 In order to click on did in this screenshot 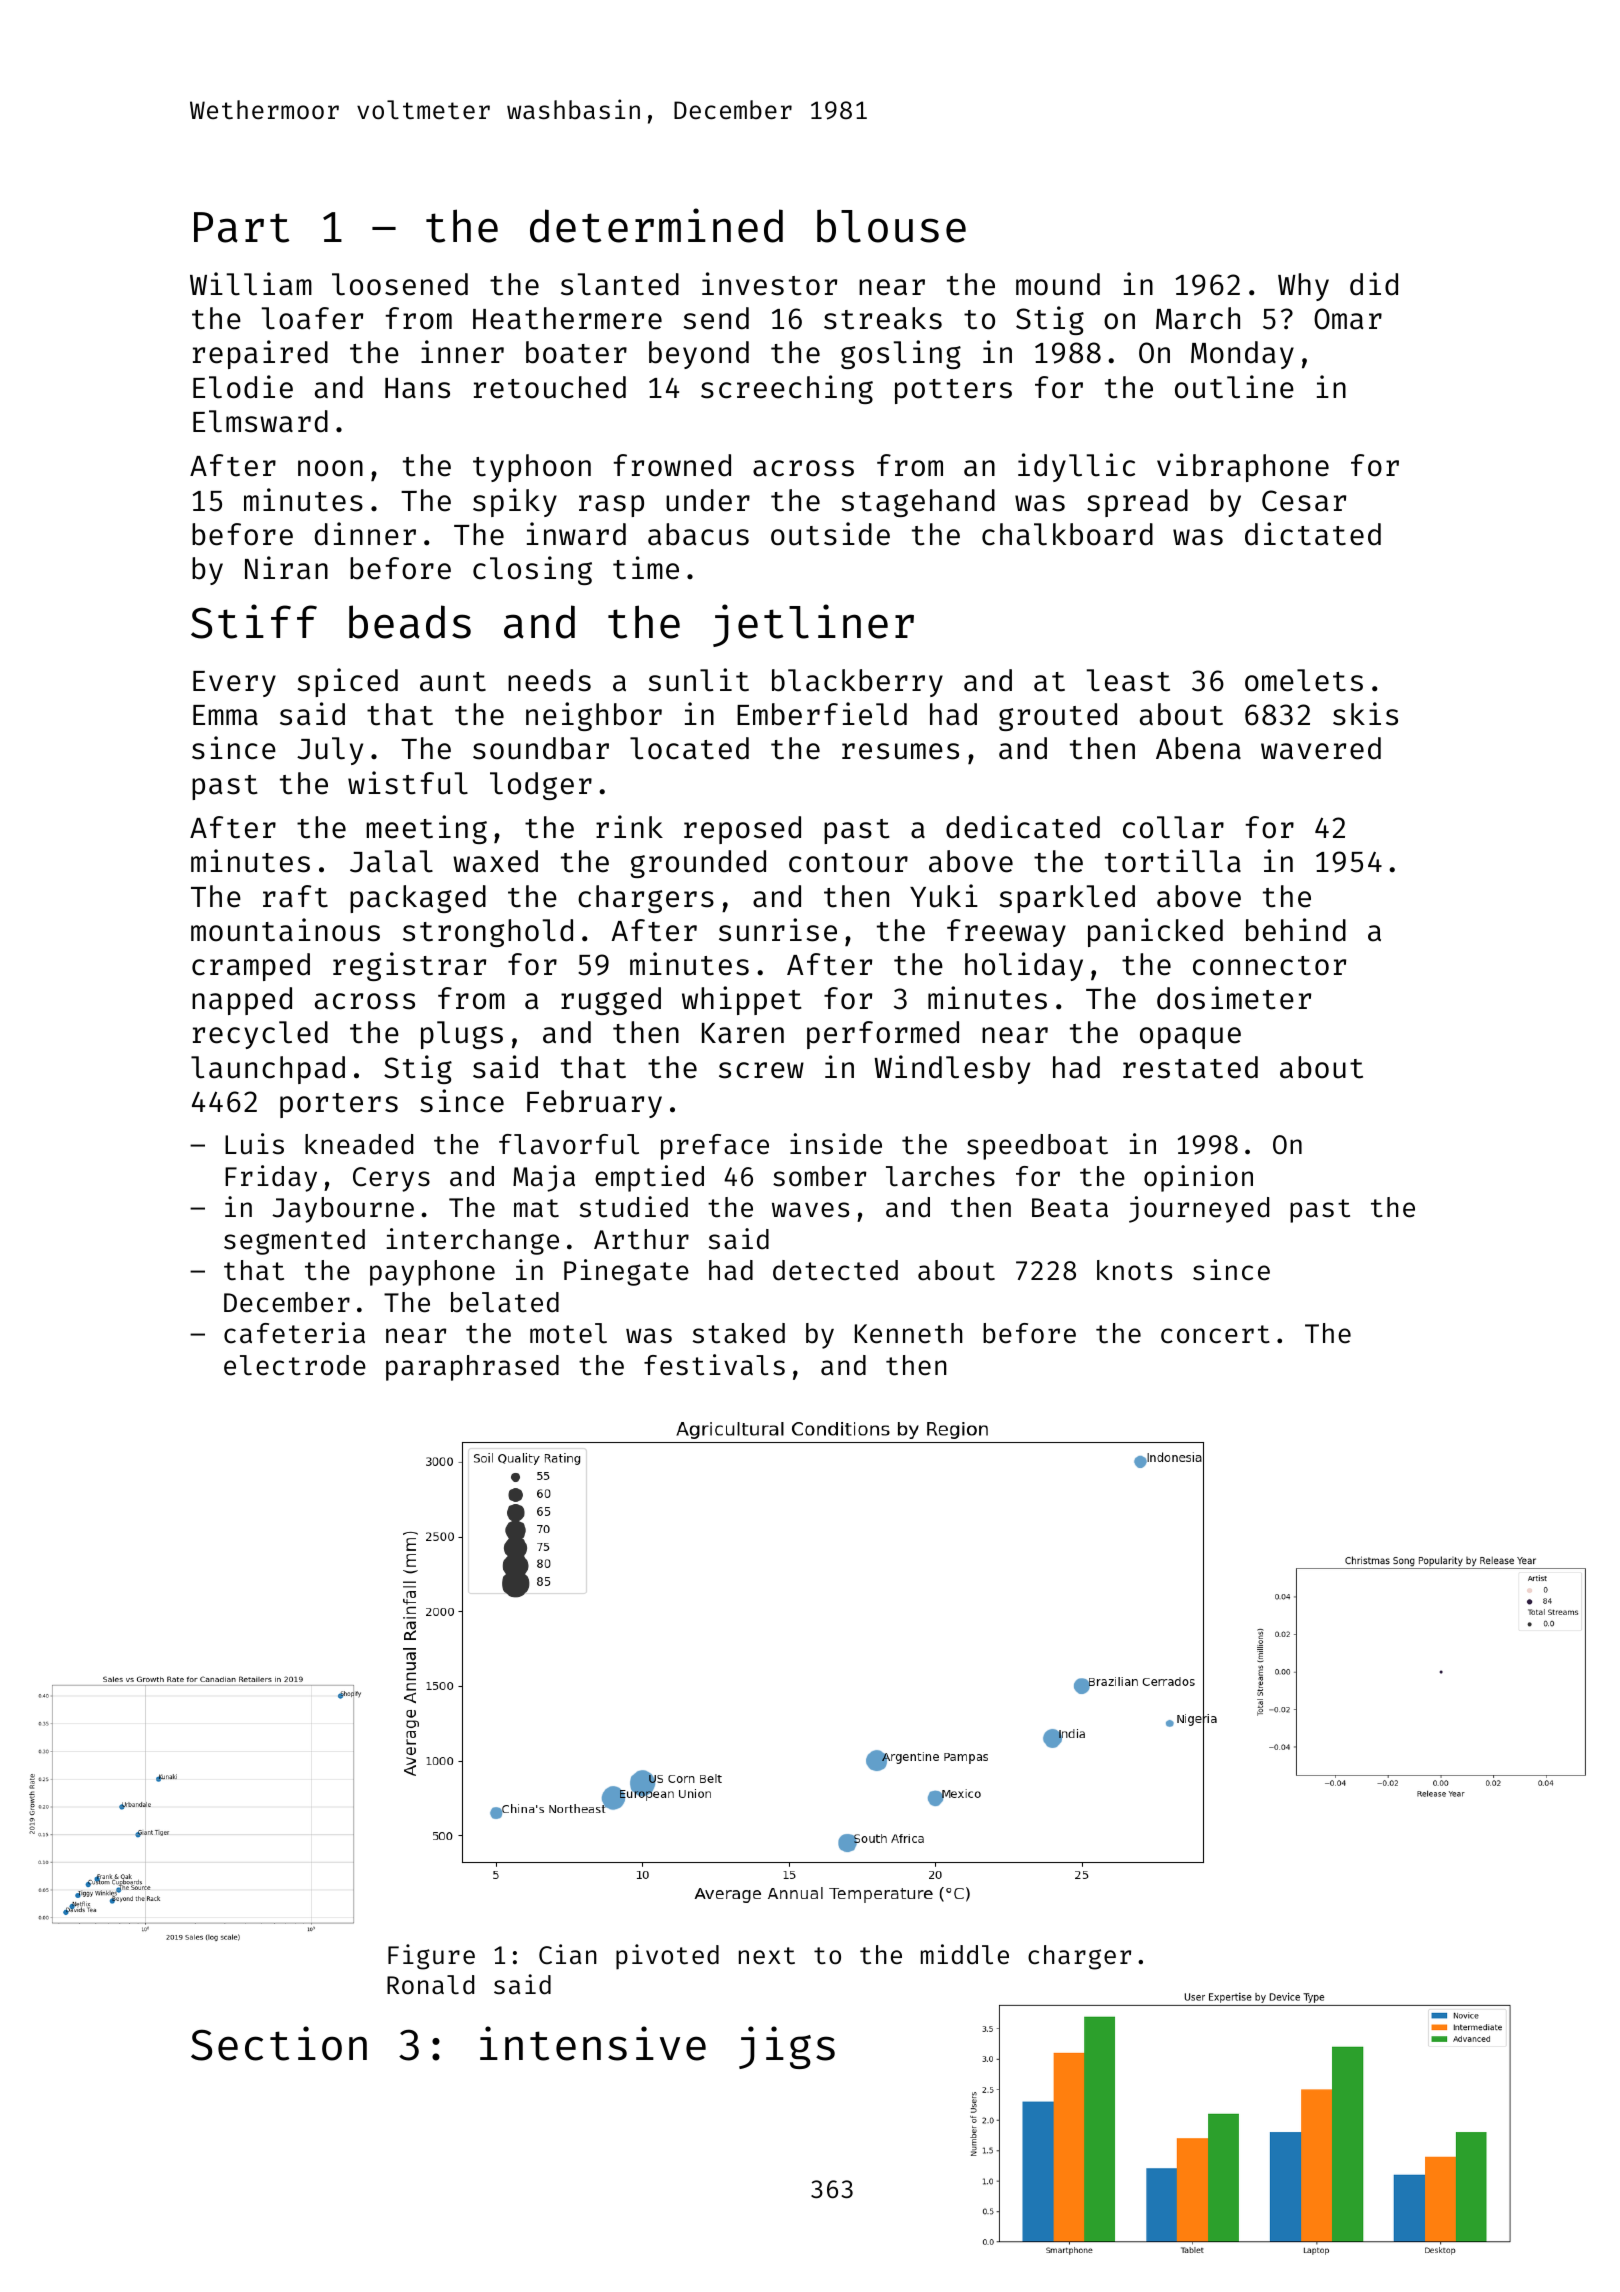, I will do `click(1374, 284)`.
